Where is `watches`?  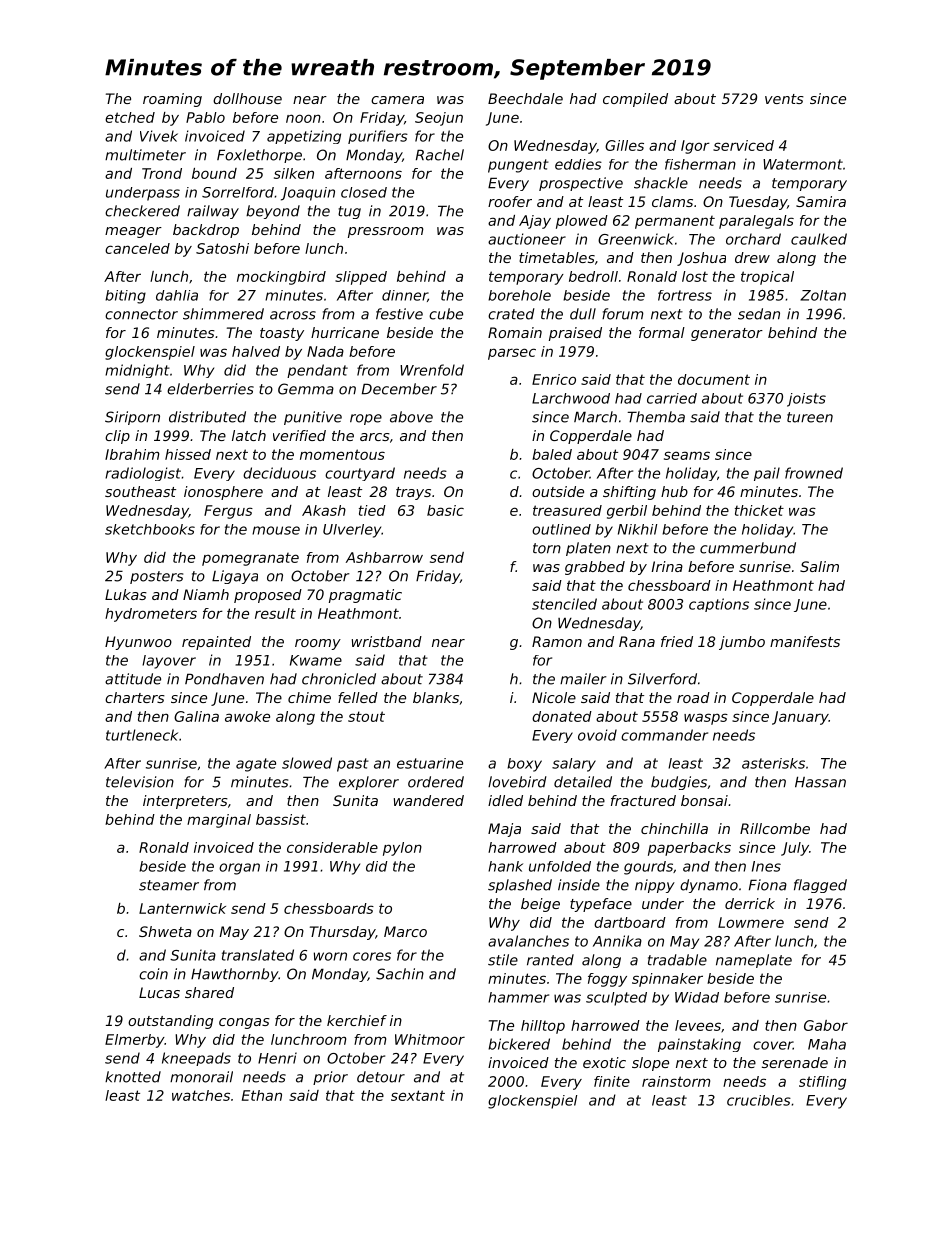
watches is located at coordinates (201, 1095).
